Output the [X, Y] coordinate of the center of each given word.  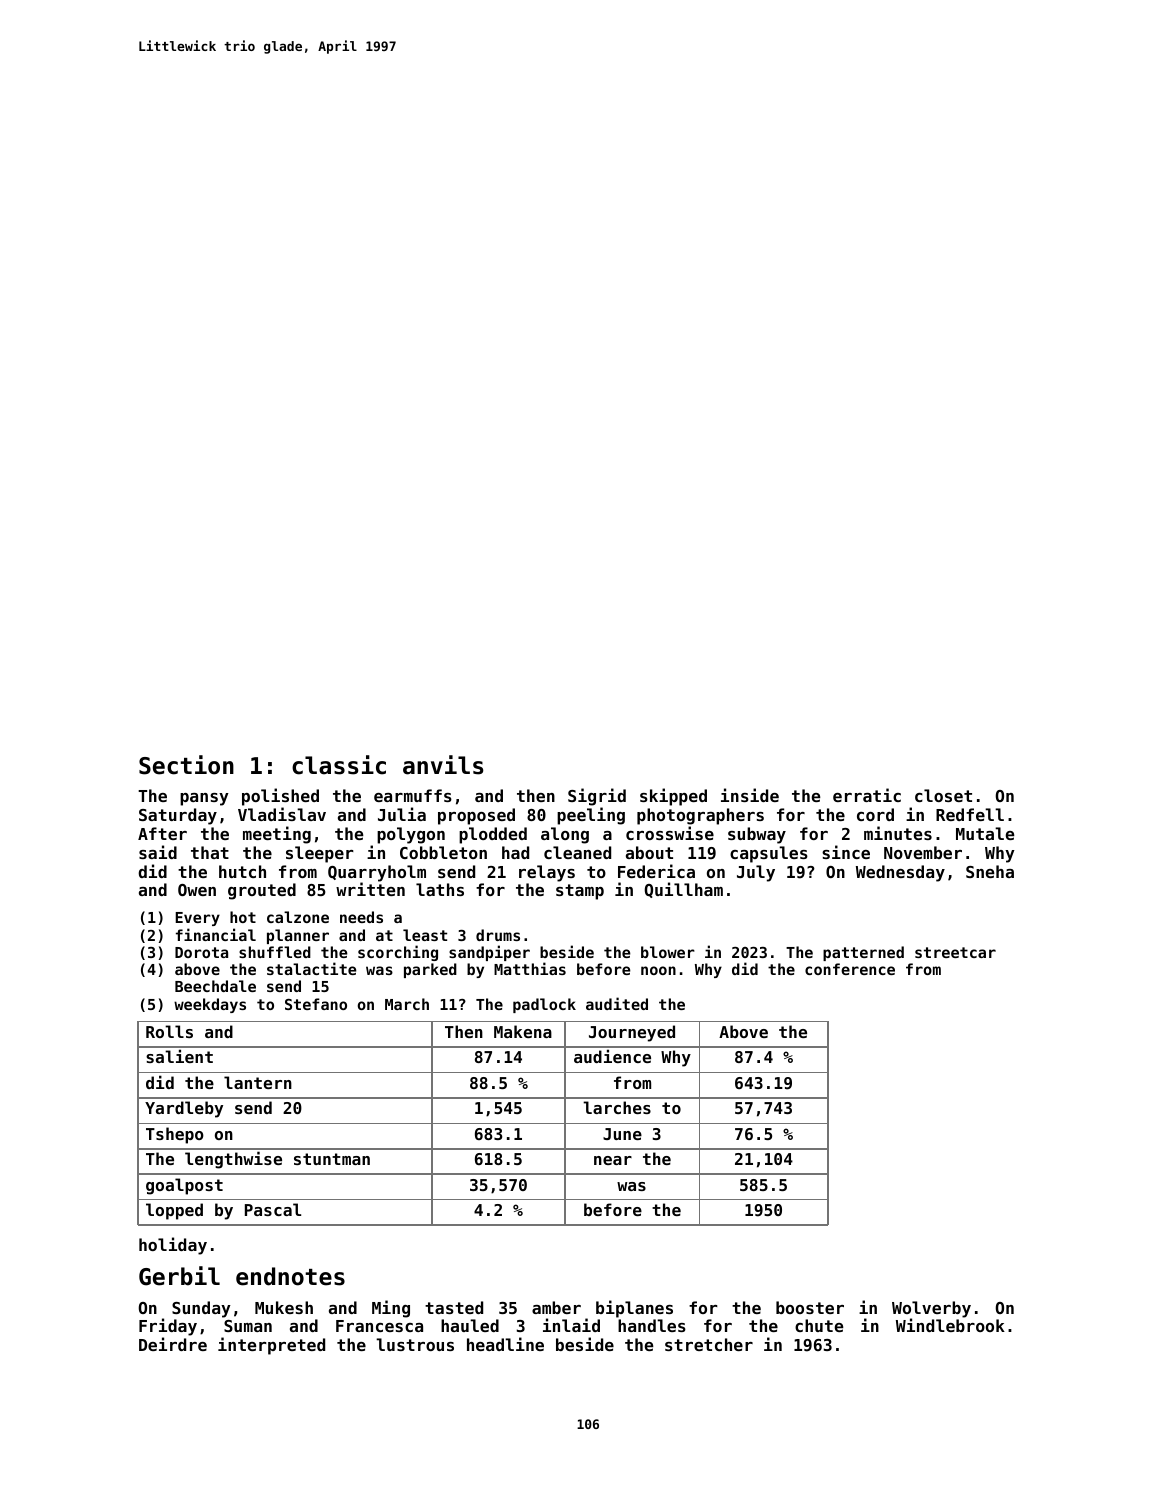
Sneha [990, 871]
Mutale [985, 833]
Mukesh [284, 1307]
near [613, 1160]
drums [498, 935]
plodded [493, 835]
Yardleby [184, 1109]
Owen [197, 890]
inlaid [571, 1325]
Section [186, 765]
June [622, 1134]
